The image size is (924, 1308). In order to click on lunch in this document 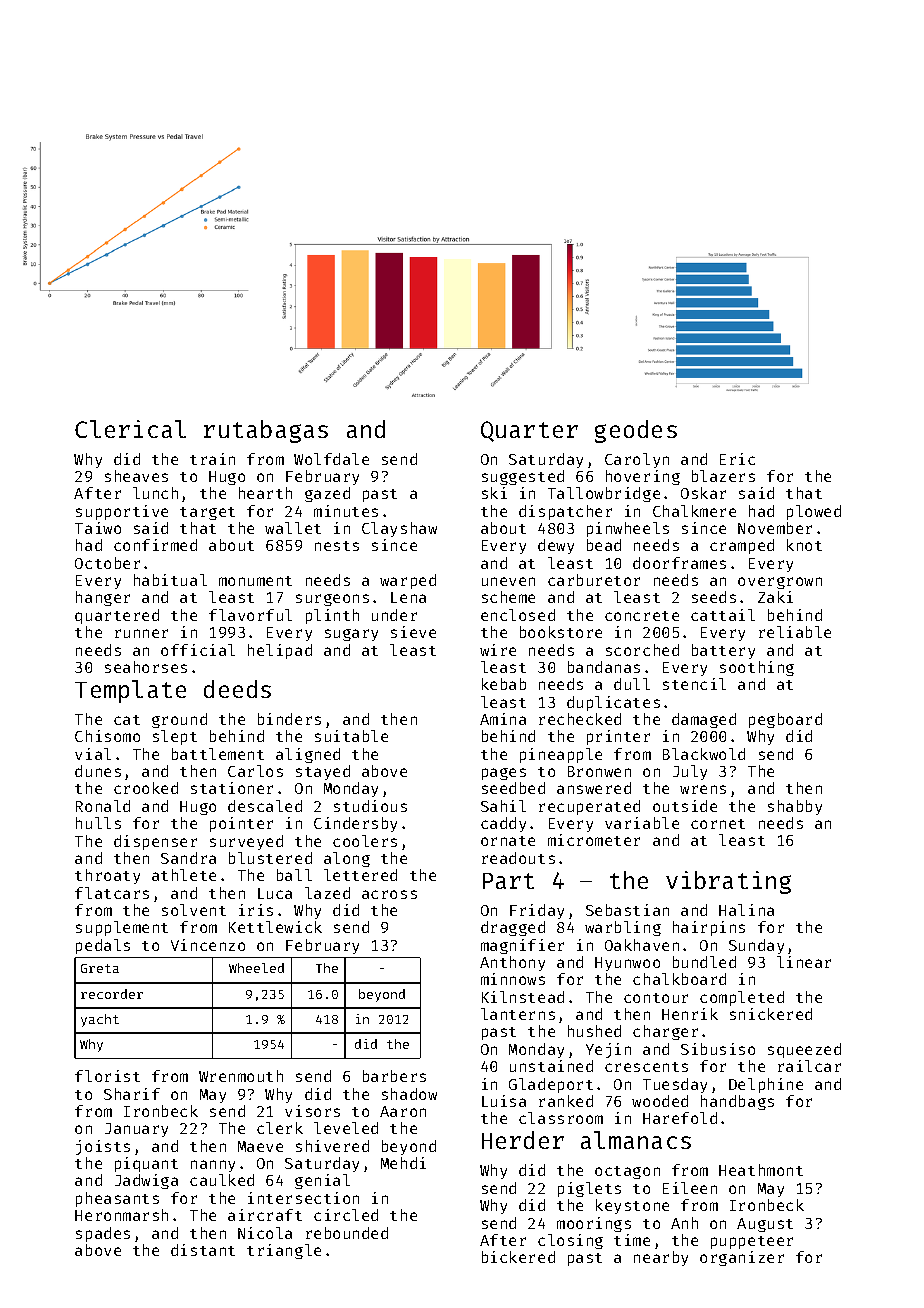, I will do `click(155, 493)`.
